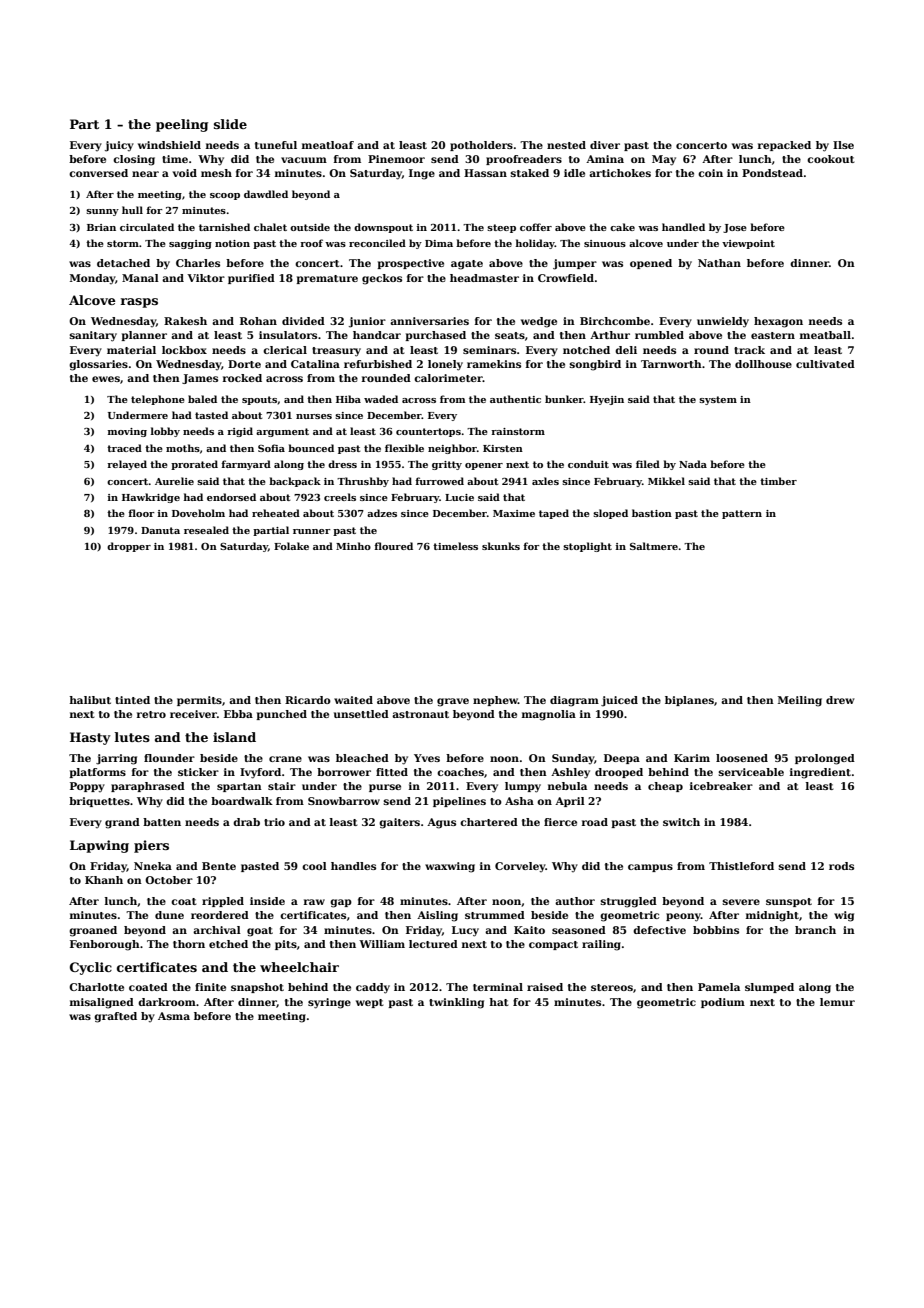 The image size is (924, 1308). What do you see at coordinates (285, 350) in the screenshot?
I see `clerical` at bounding box center [285, 350].
